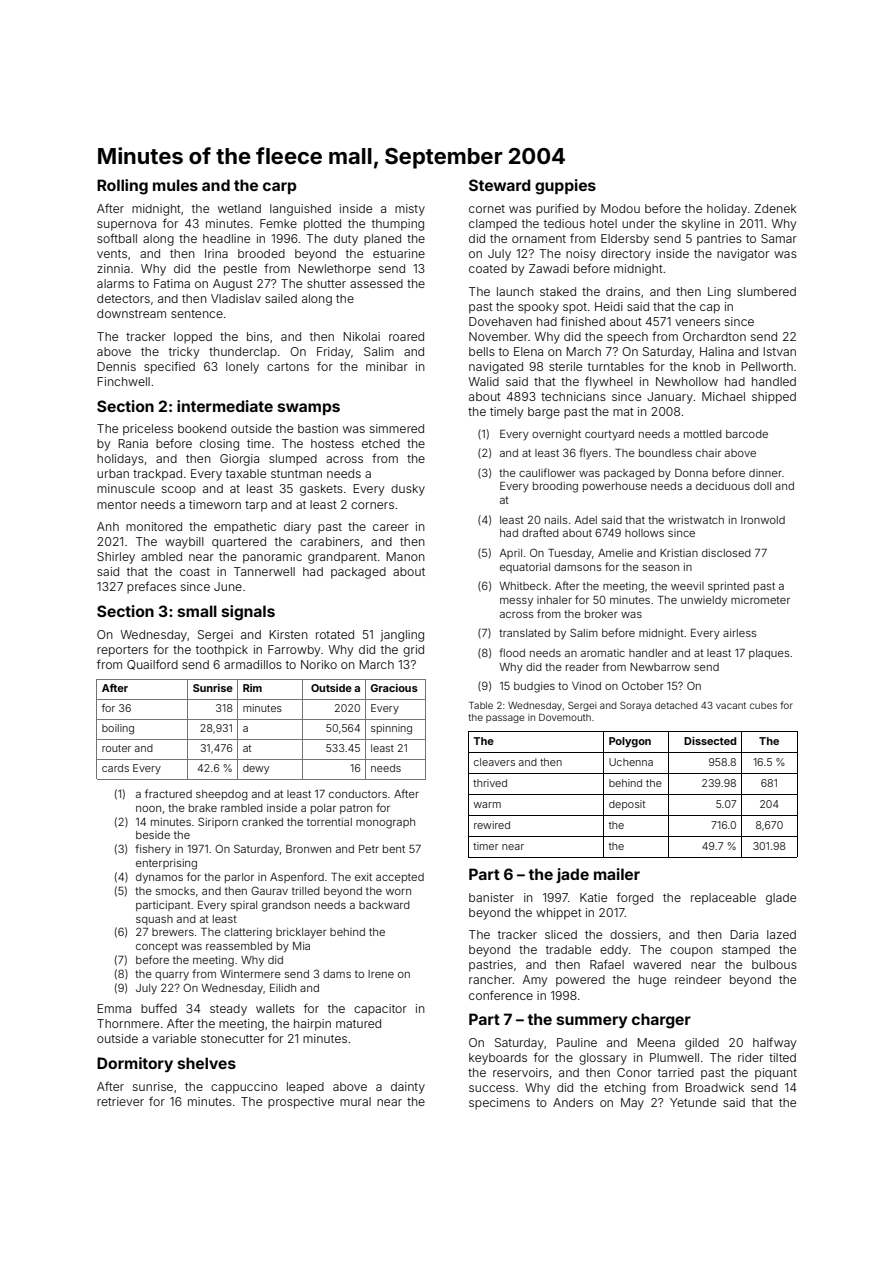  What do you see at coordinates (228, 586) in the screenshot?
I see `June` at bounding box center [228, 586].
